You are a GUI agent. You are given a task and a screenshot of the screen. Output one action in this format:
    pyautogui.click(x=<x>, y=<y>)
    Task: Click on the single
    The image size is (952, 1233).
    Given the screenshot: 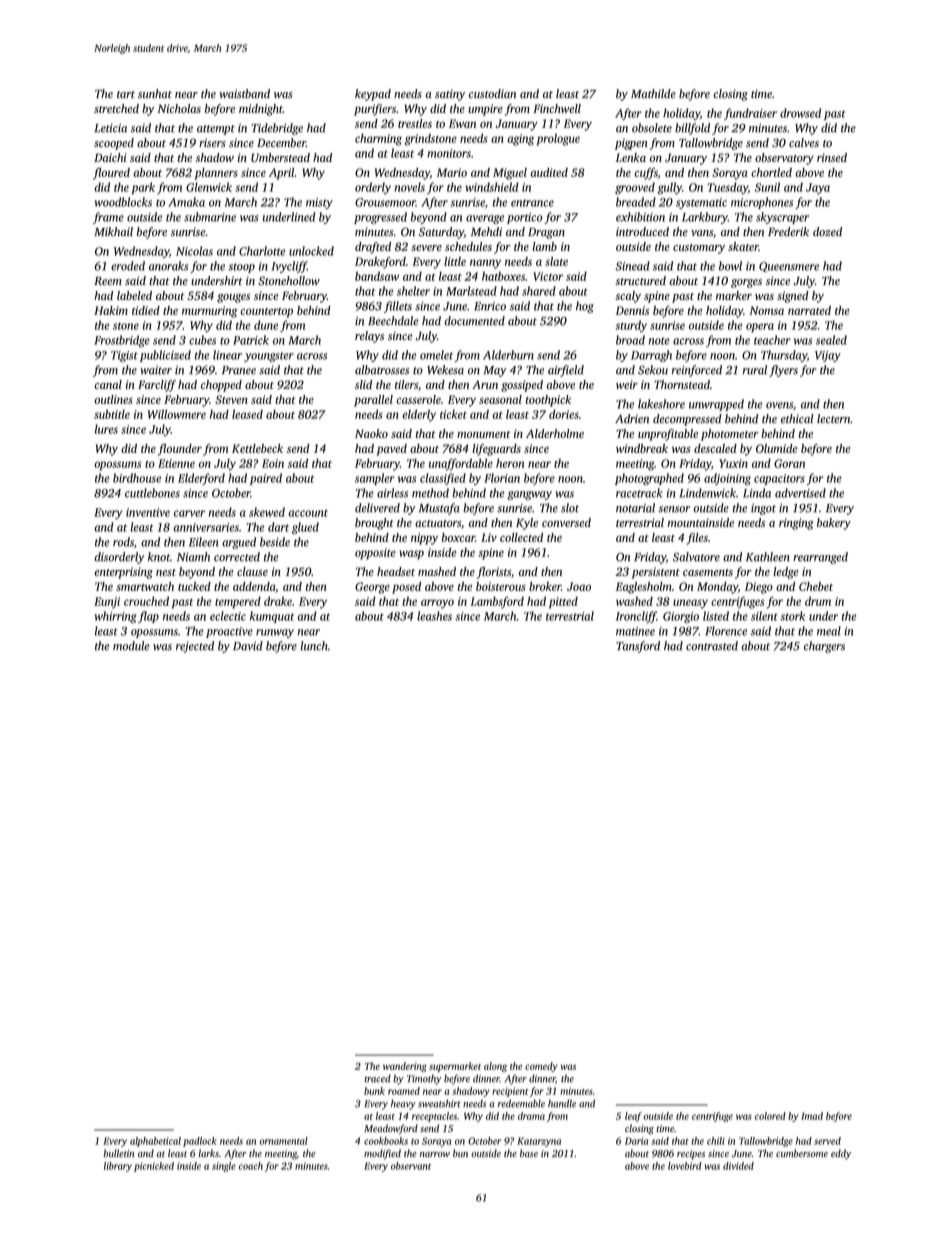 What is the action you would take?
    pyautogui.click(x=224, y=1167)
